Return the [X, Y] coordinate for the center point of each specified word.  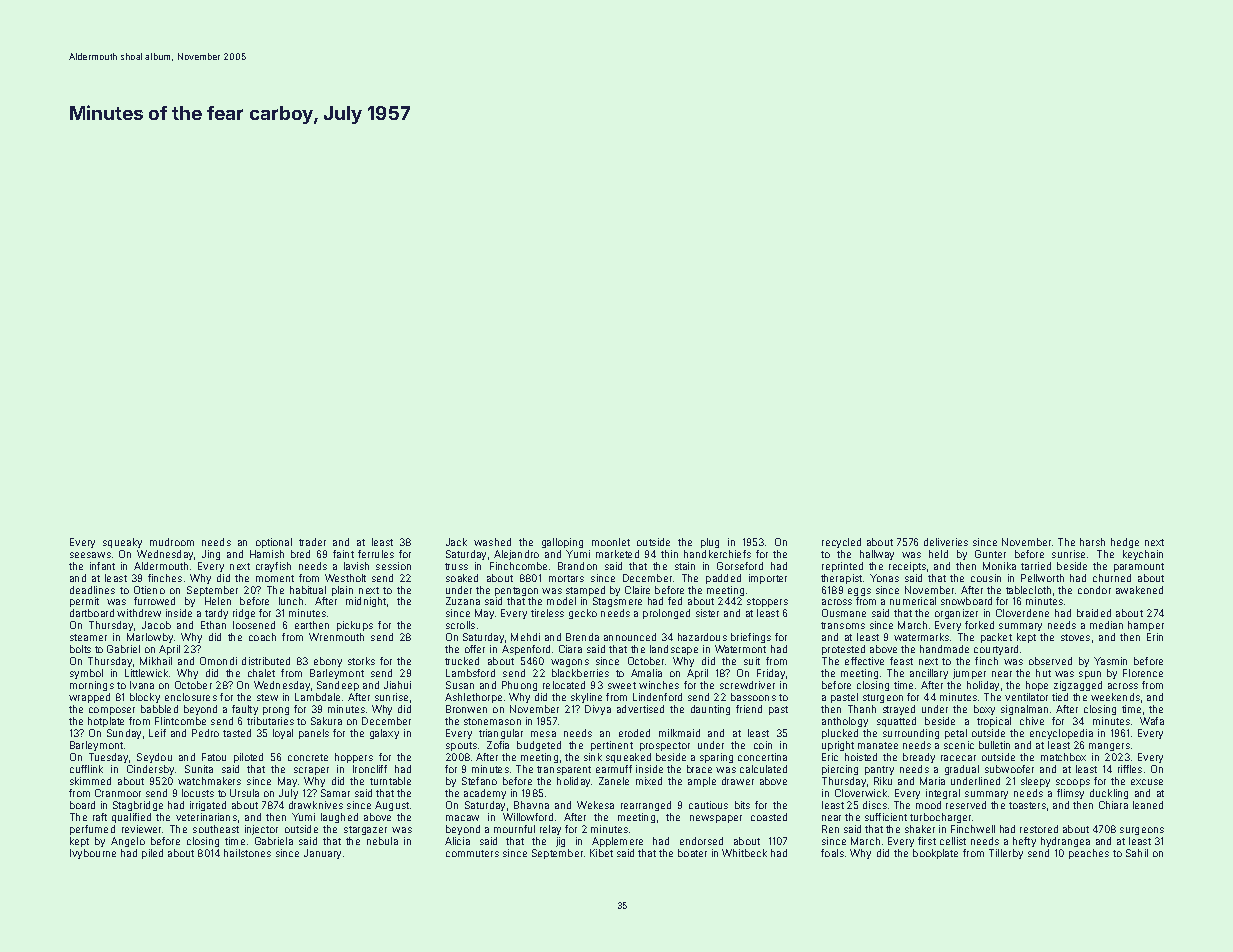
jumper [969, 674]
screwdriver [747, 685]
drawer [738, 781]
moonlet [611, 542]
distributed [266, 661]
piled [152, 854]
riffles [1130, 769]
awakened [1139, 590]
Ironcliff [370, 769]
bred [300, 554]
